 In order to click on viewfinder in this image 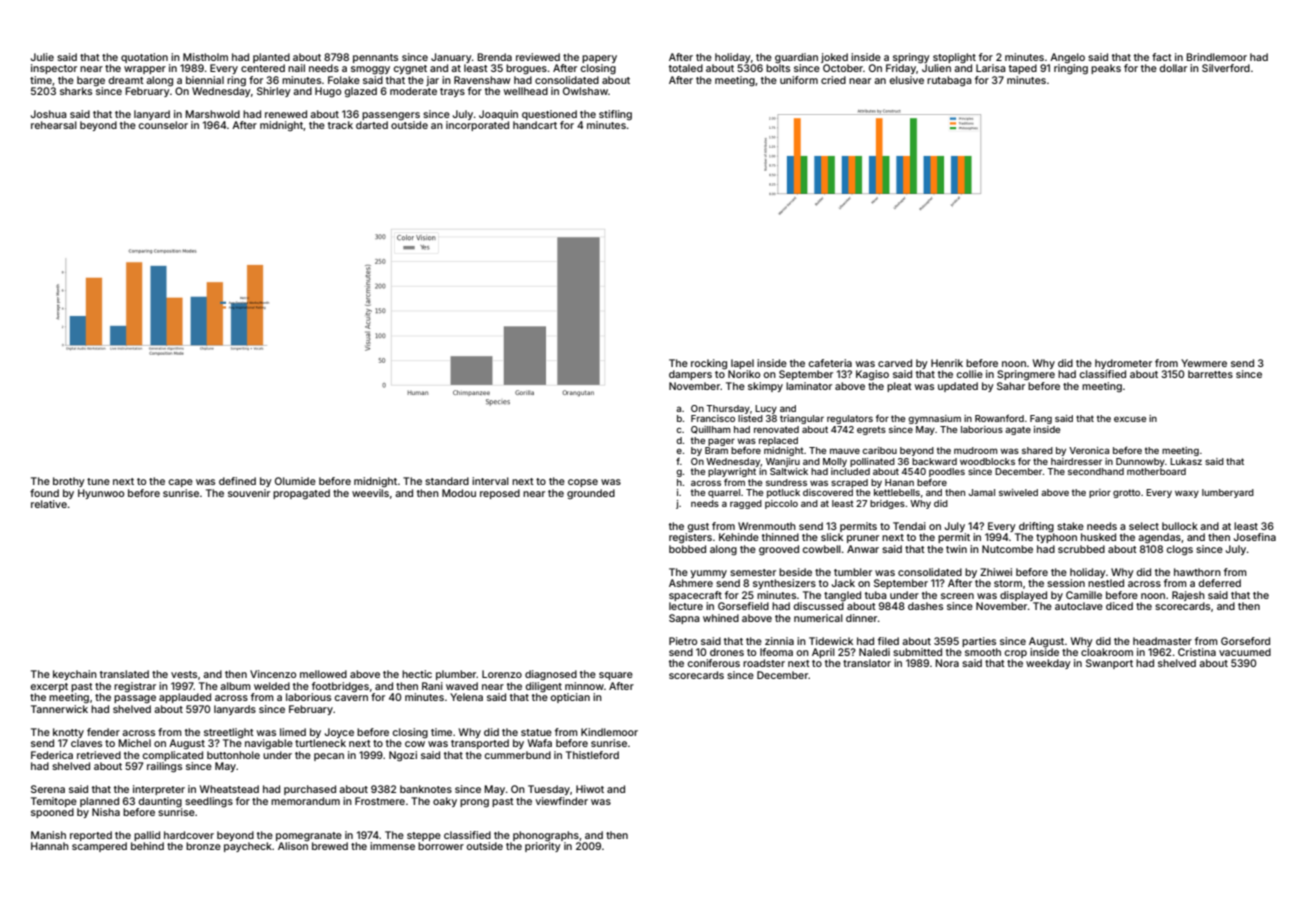, I will do `click(561, 801)`.
